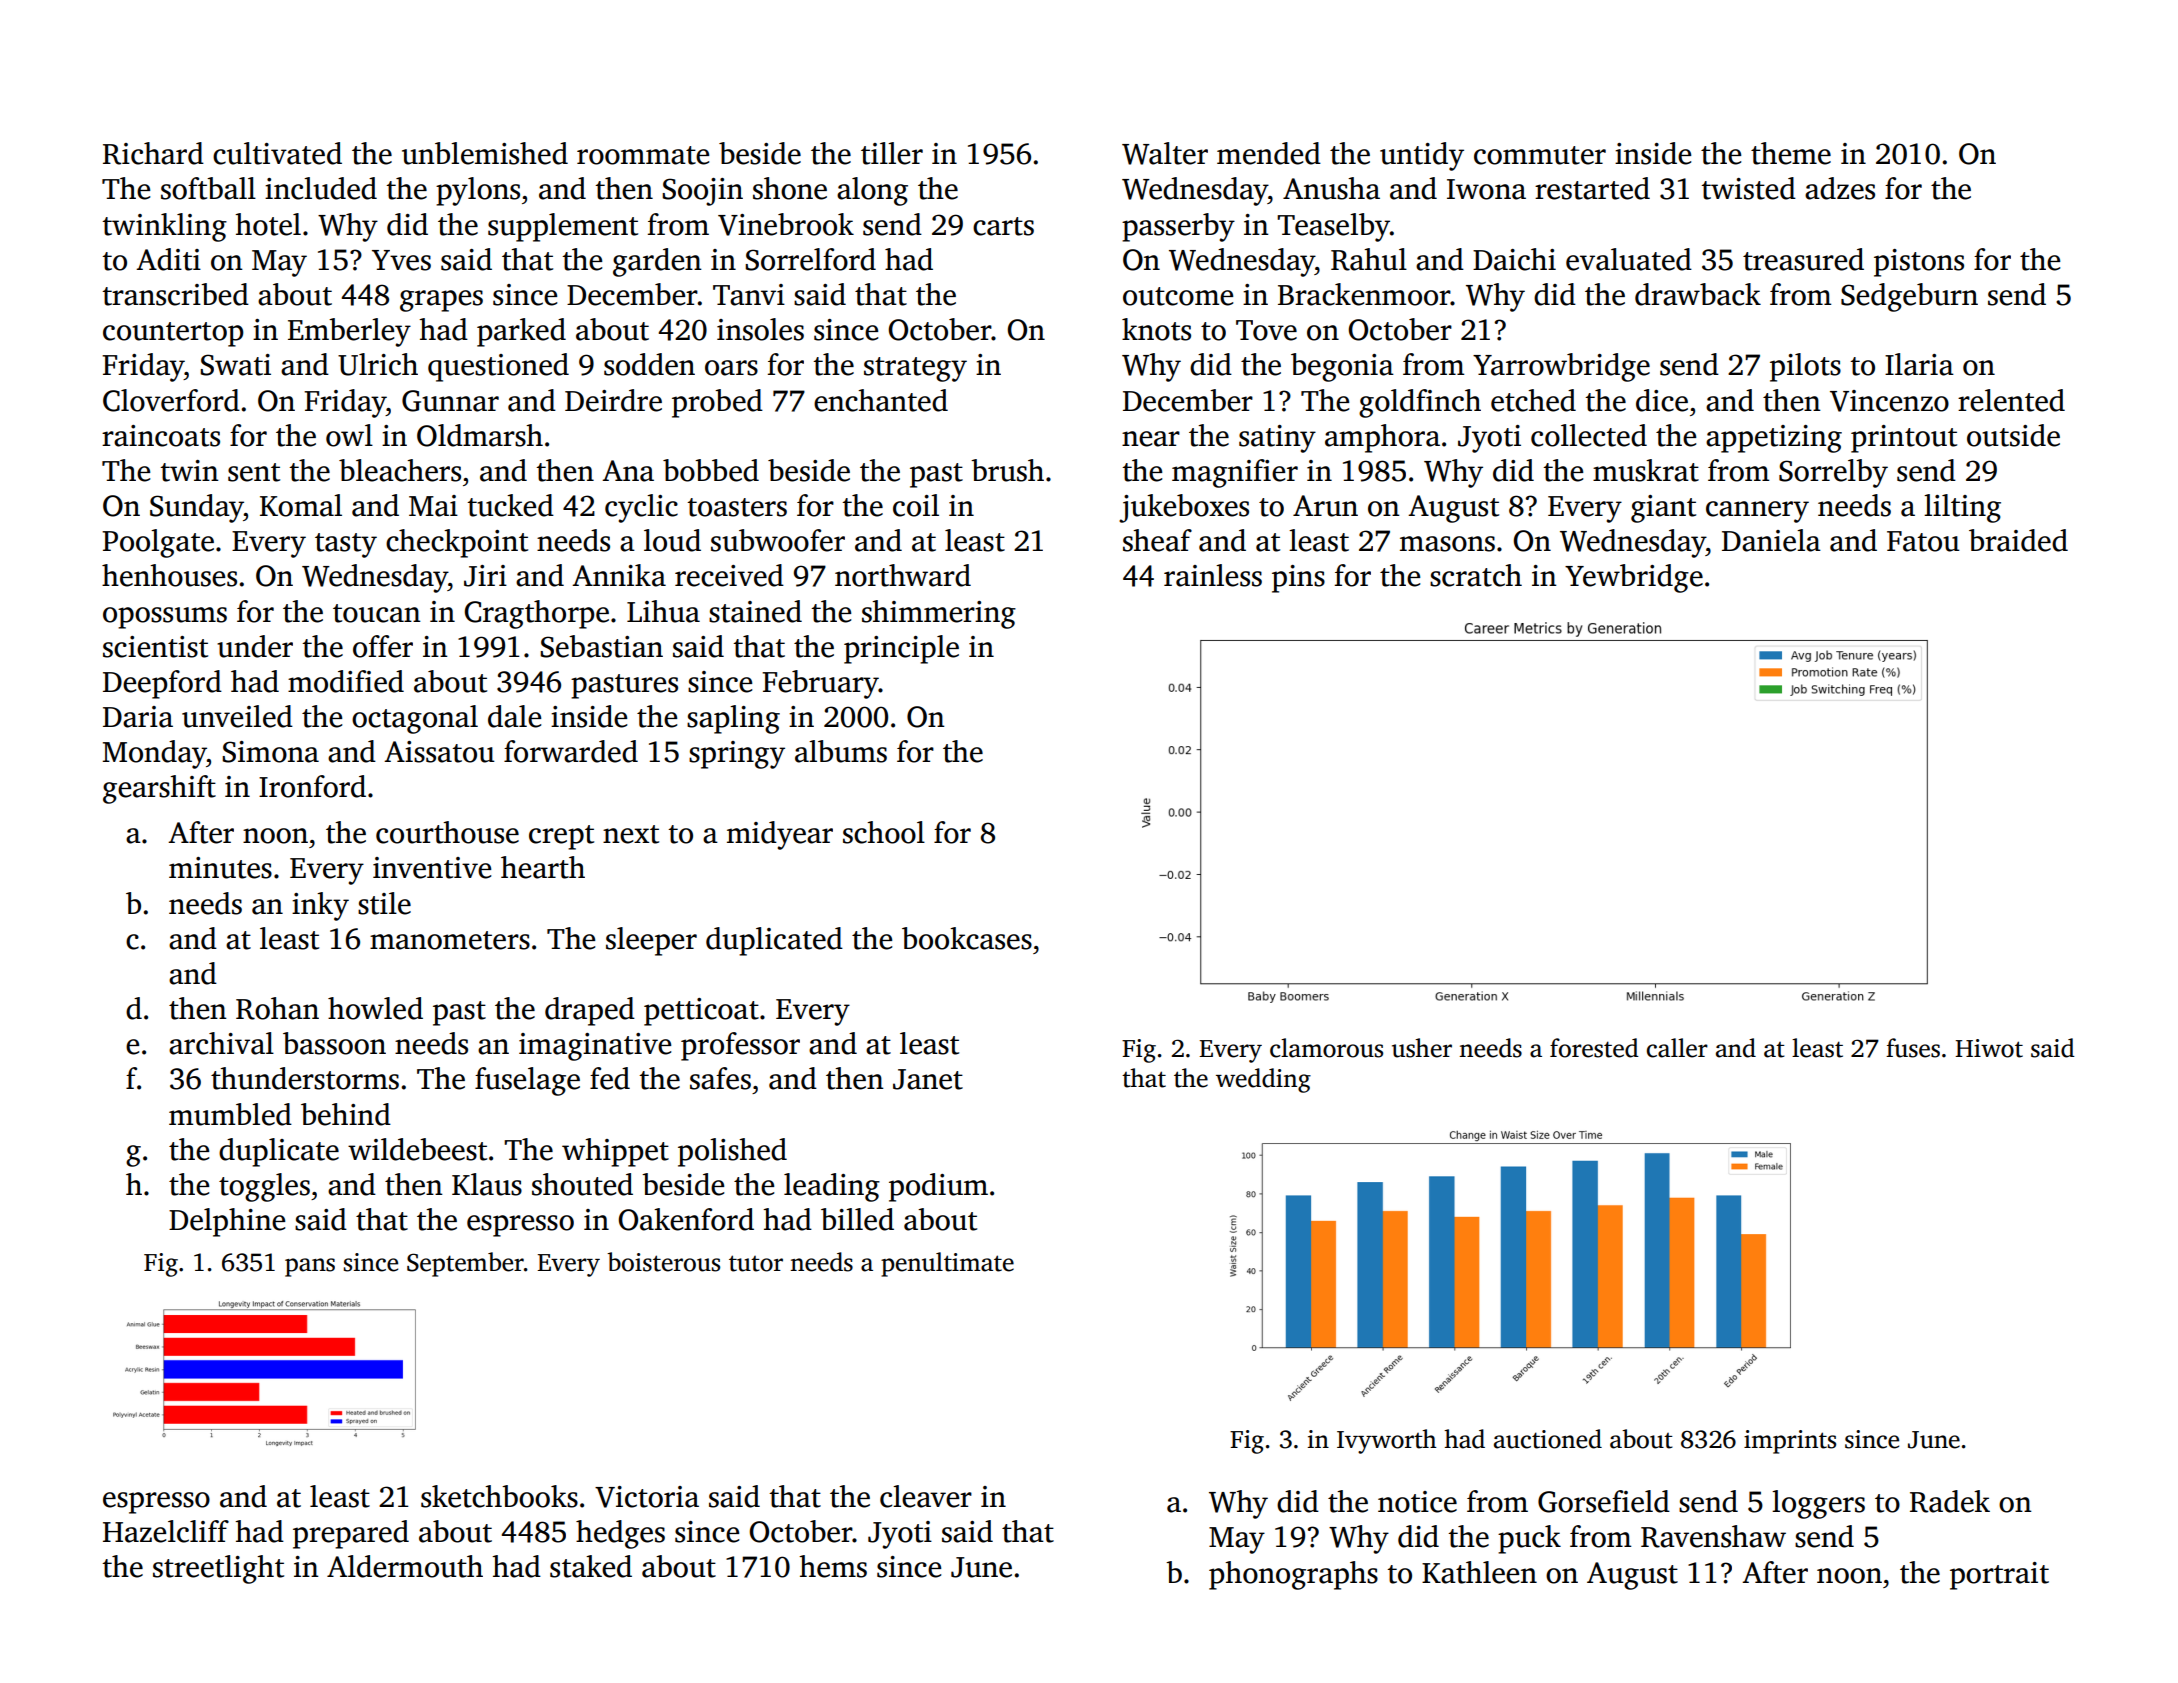 Image resolution: width=2178 pixels, height=1683 pixels. I want to click on grapes, so click(441, 301).
